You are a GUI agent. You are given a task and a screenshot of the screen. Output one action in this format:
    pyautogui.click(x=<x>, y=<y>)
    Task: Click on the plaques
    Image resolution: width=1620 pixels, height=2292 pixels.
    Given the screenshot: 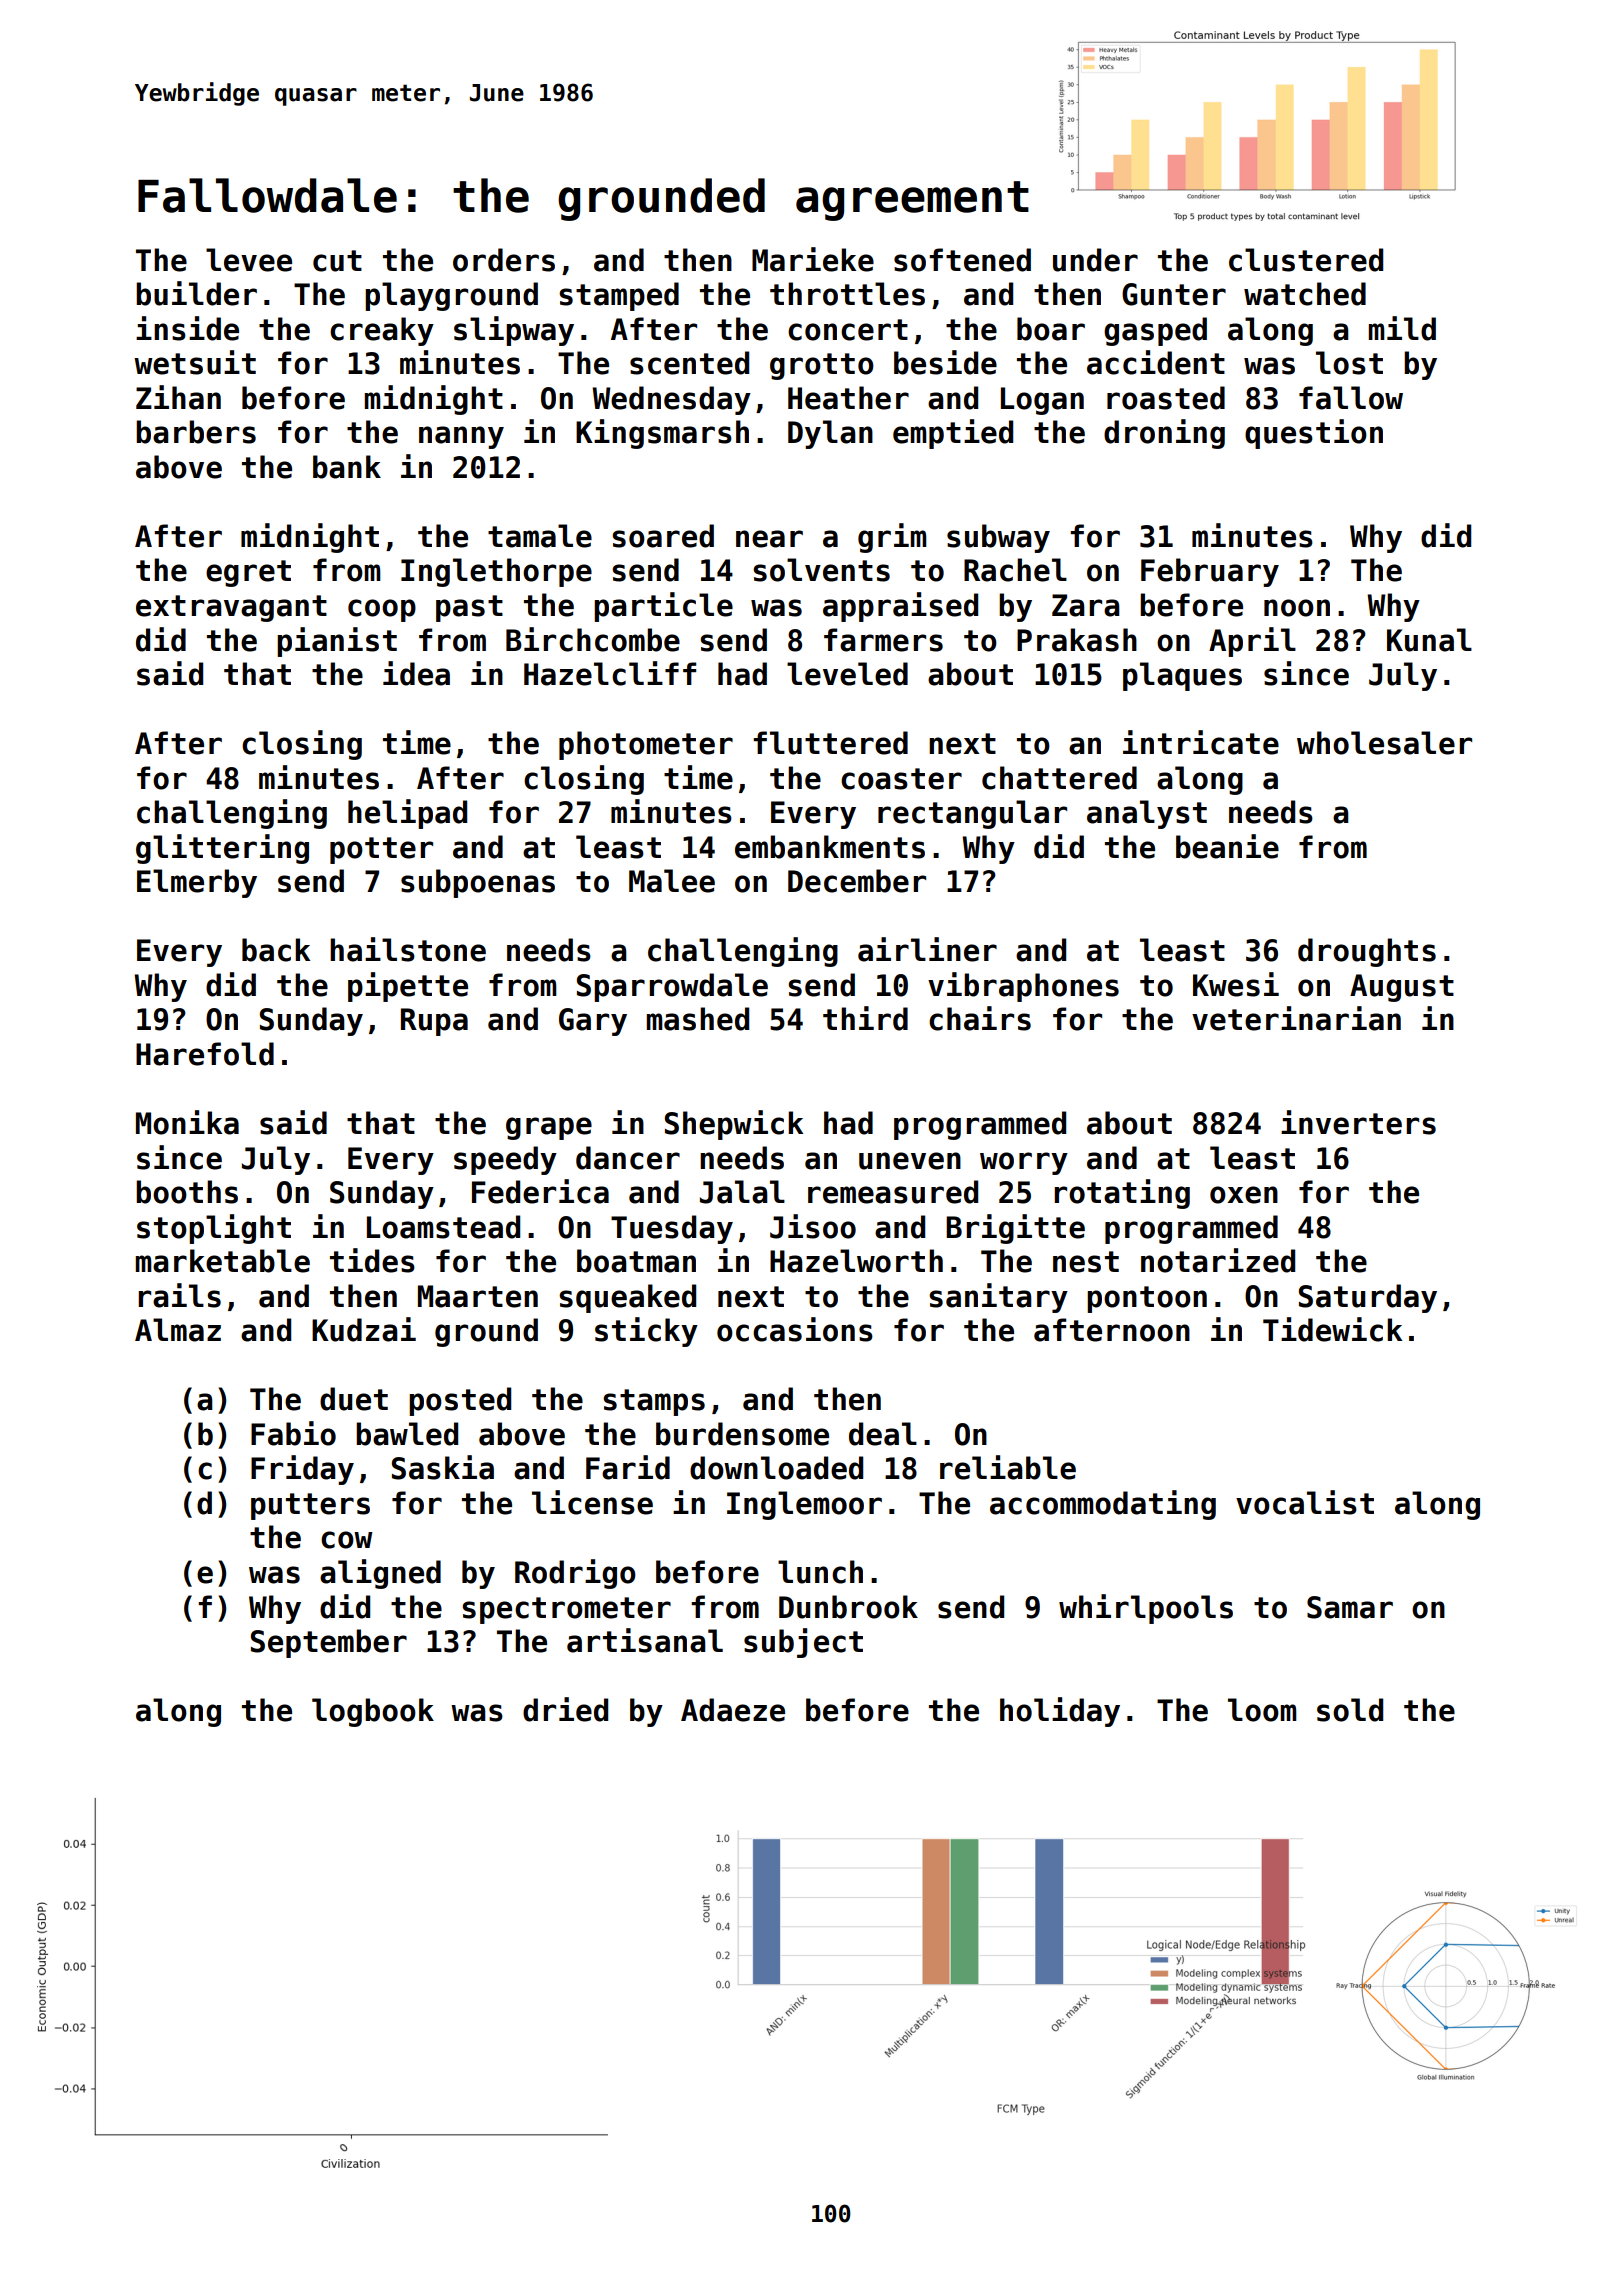 What is the action you would take?
    pyautogui.click(x=1182, y=676)
